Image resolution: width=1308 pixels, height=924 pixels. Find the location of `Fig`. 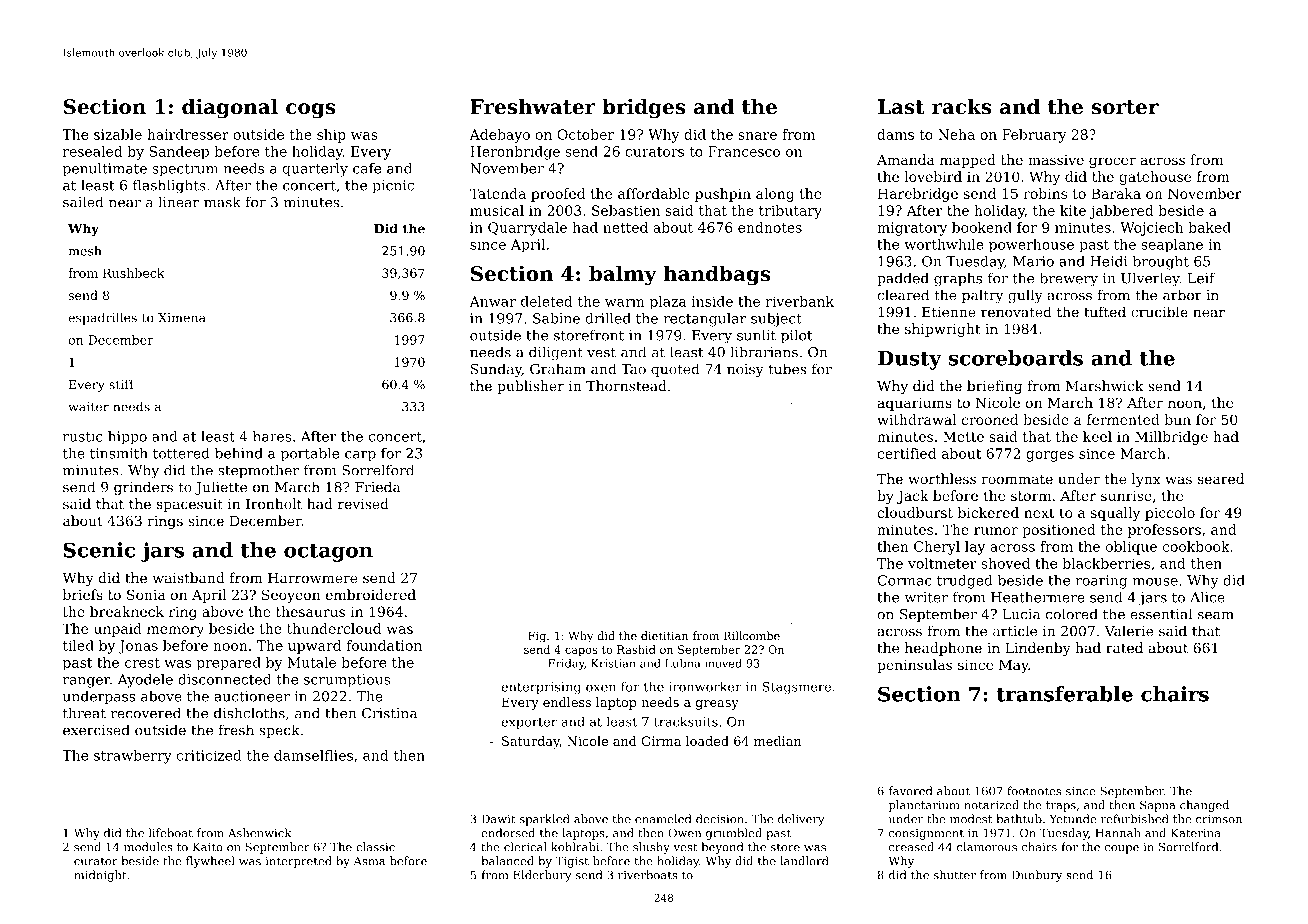

Fig is located at coordinates (537, 637).
